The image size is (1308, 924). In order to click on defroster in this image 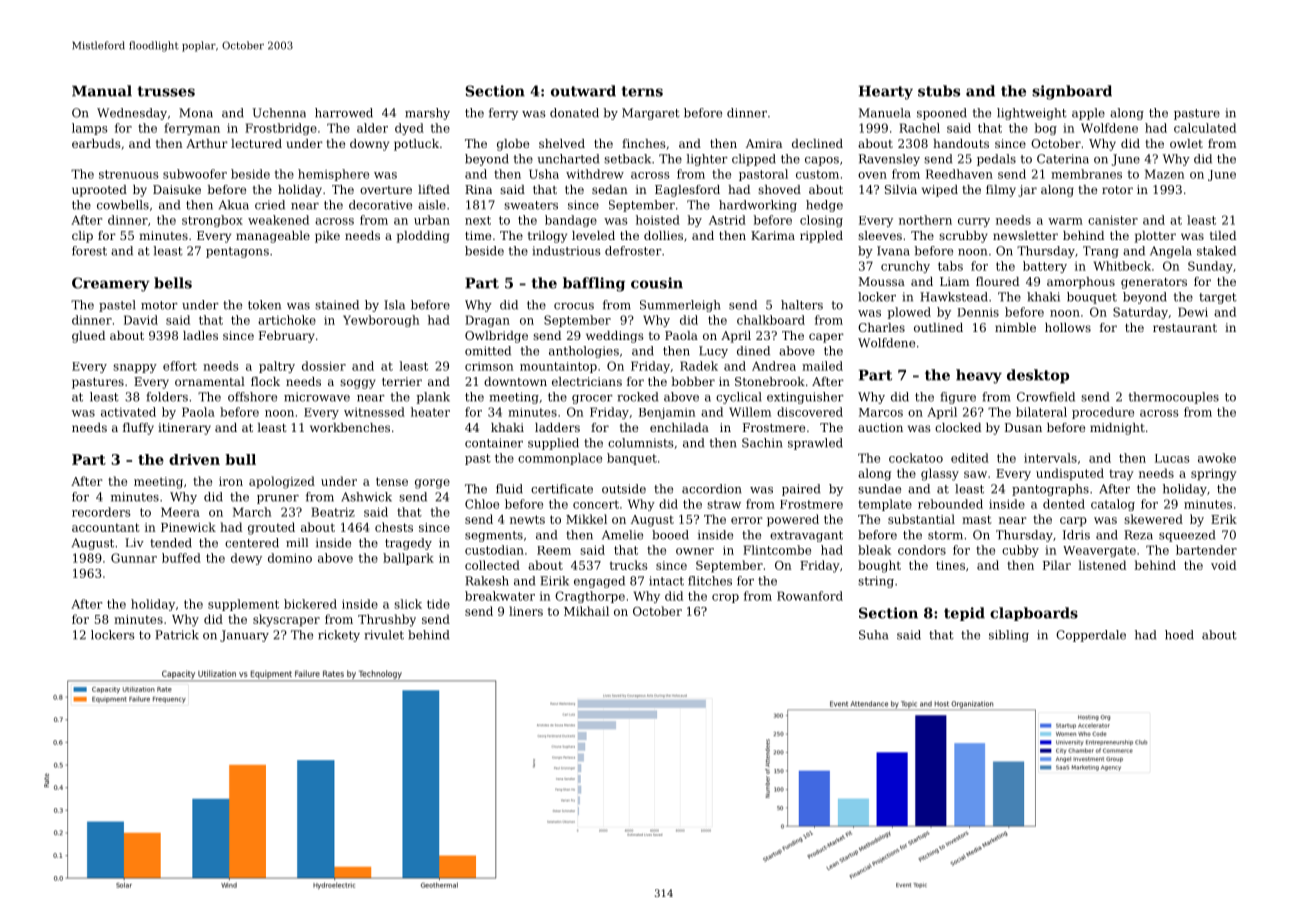, I will do `click(633, 251)`.
